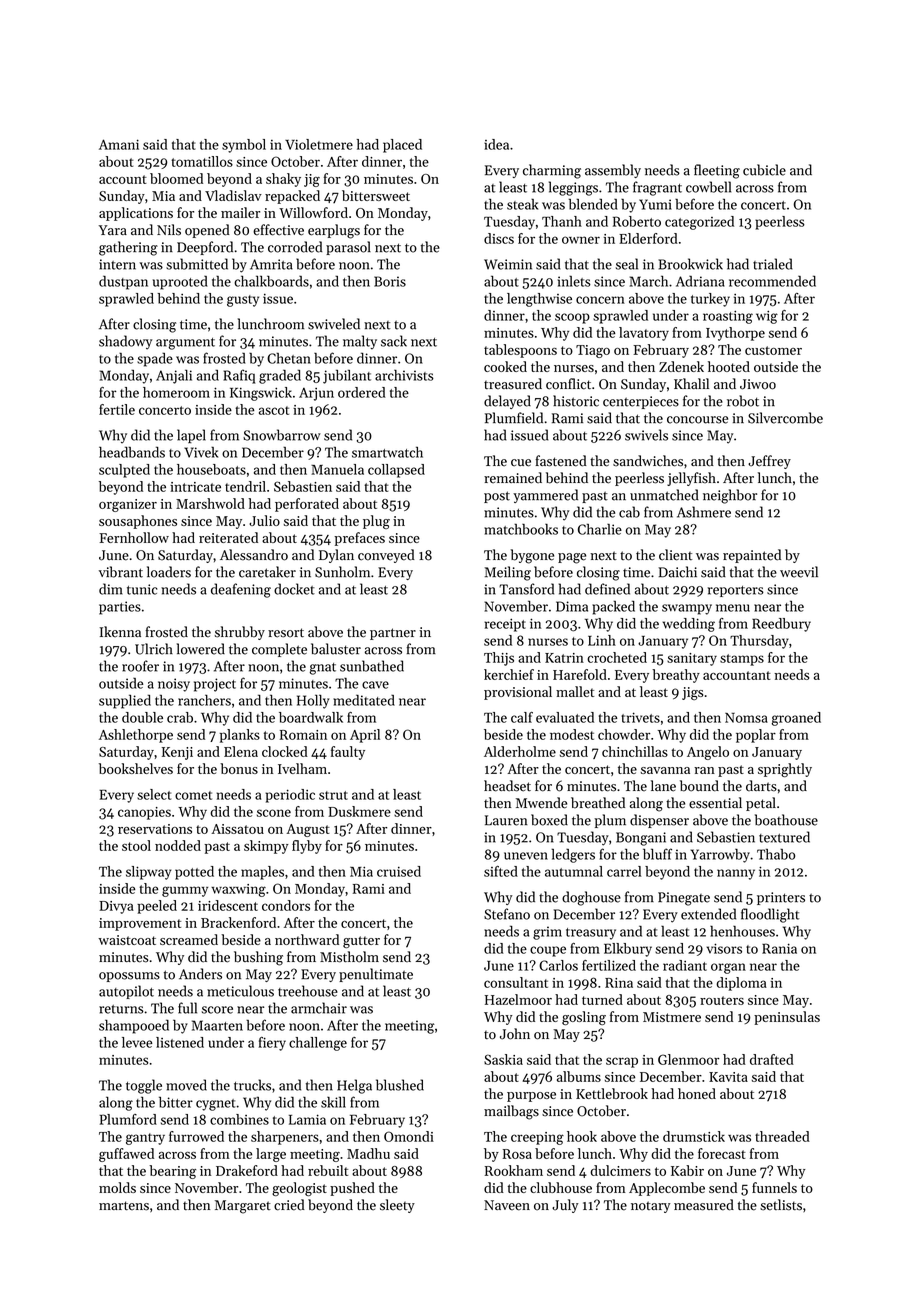  I want to click on shrubby, so click(240, 633).
